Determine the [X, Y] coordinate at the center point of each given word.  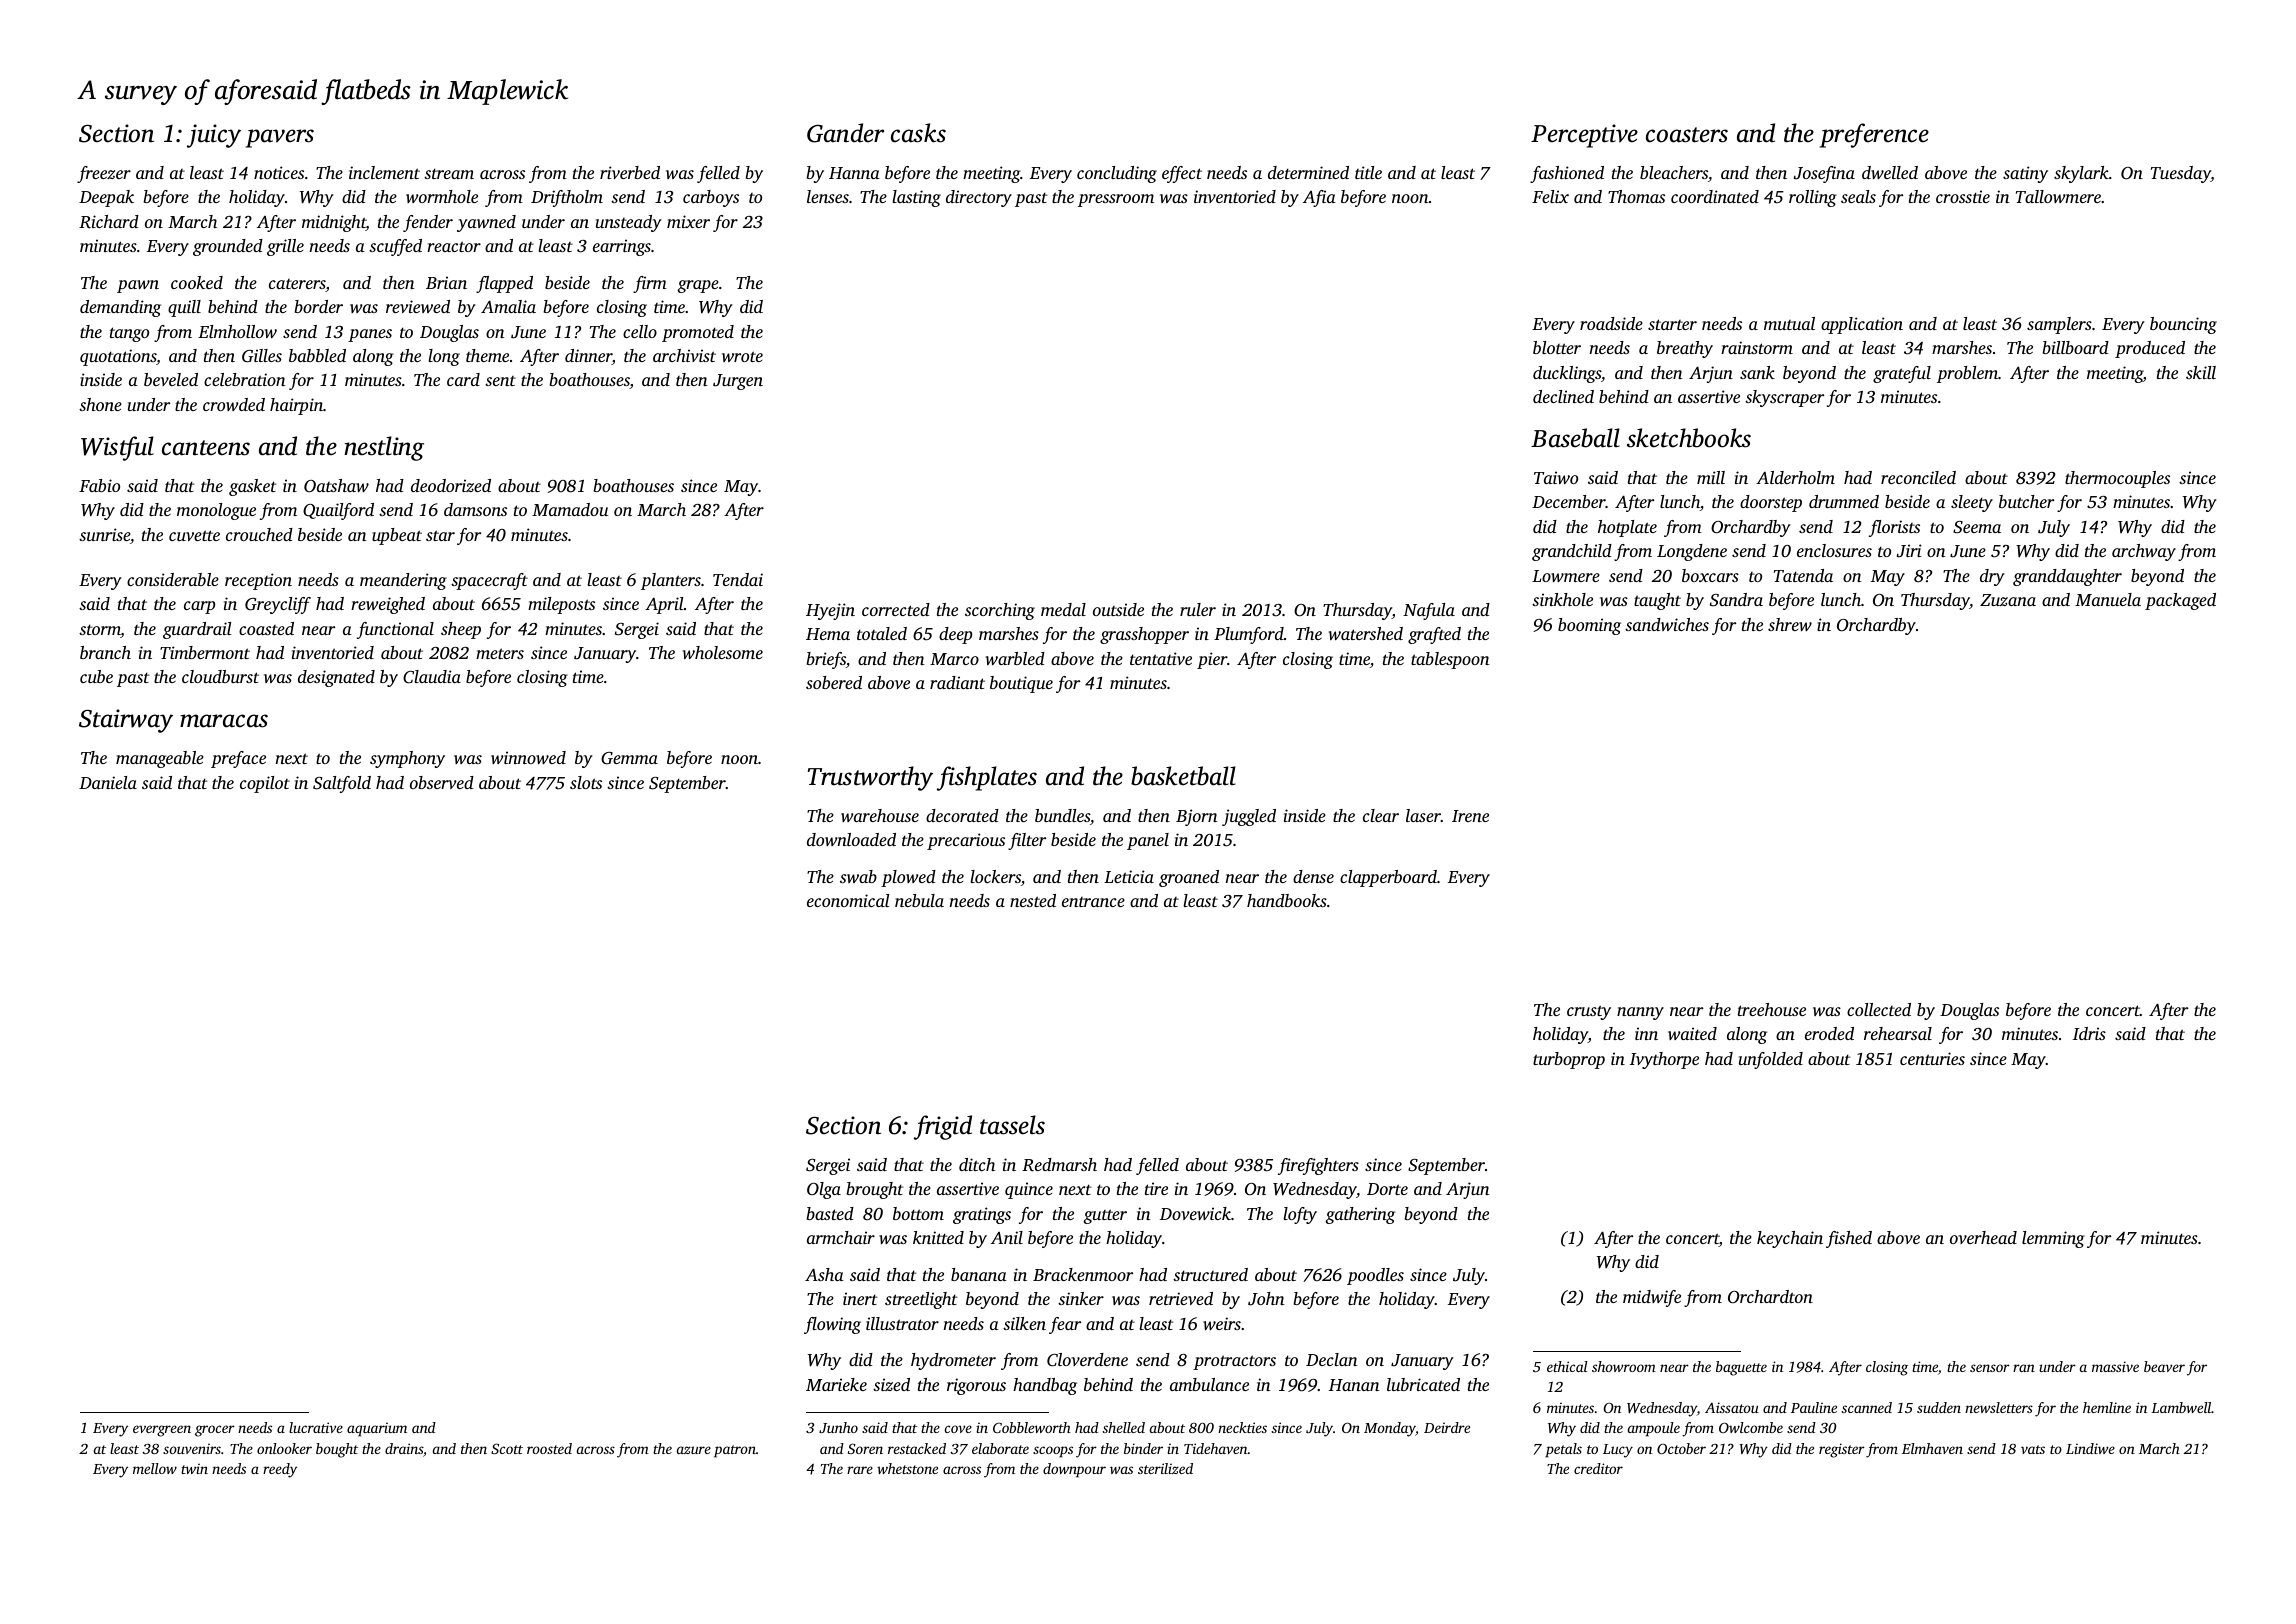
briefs [826, 660]
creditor [1598, 1468]
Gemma [629, 758]
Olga [824, 1190]
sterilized [1165, 1468]
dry [1992, 577]
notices [279, 172]
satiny [2025, 174]
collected [1879, 1009]
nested [1033, 900]
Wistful [117, 448]
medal [1063, 609]
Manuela [2108, 599]
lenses [828, 196]
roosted [549, 1448]
